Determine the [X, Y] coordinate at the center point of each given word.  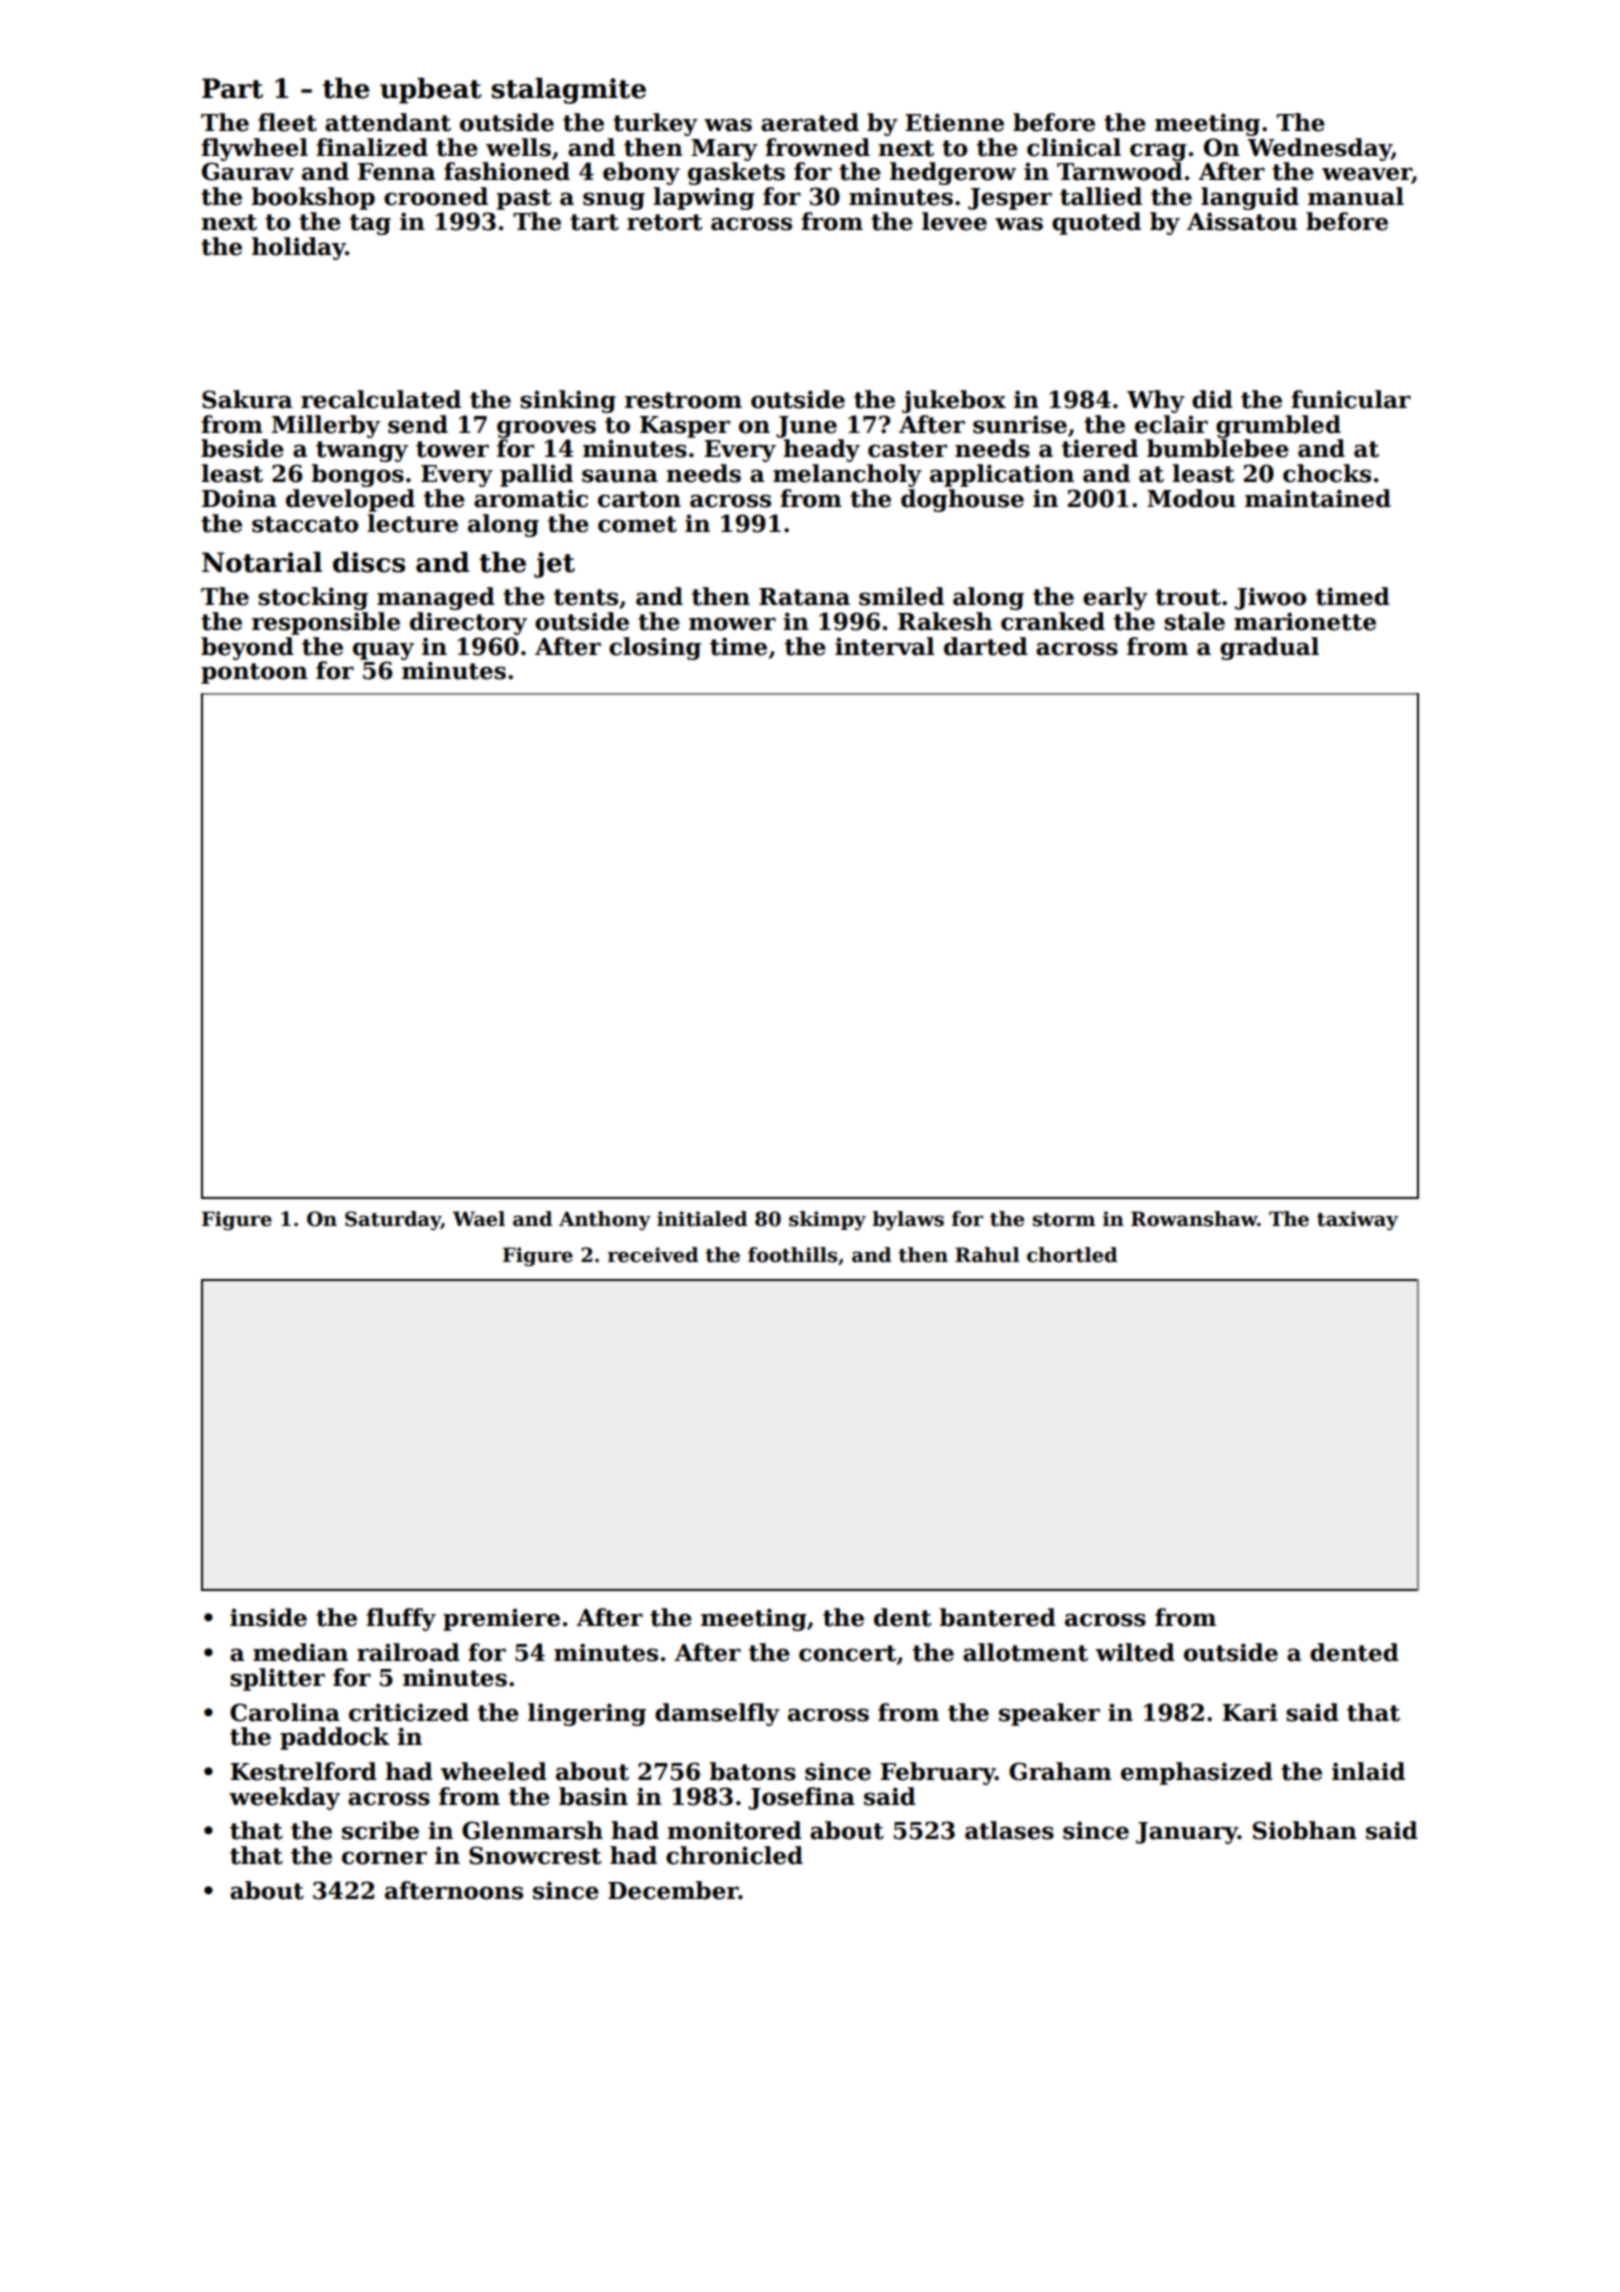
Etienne [954, 122]
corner [384, 1858]
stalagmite [568, 91]
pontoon [254, 673]
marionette [1305, 621]
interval [885, 646]
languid [1250, 198]
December [673, 1890]
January [1187, 1833]
